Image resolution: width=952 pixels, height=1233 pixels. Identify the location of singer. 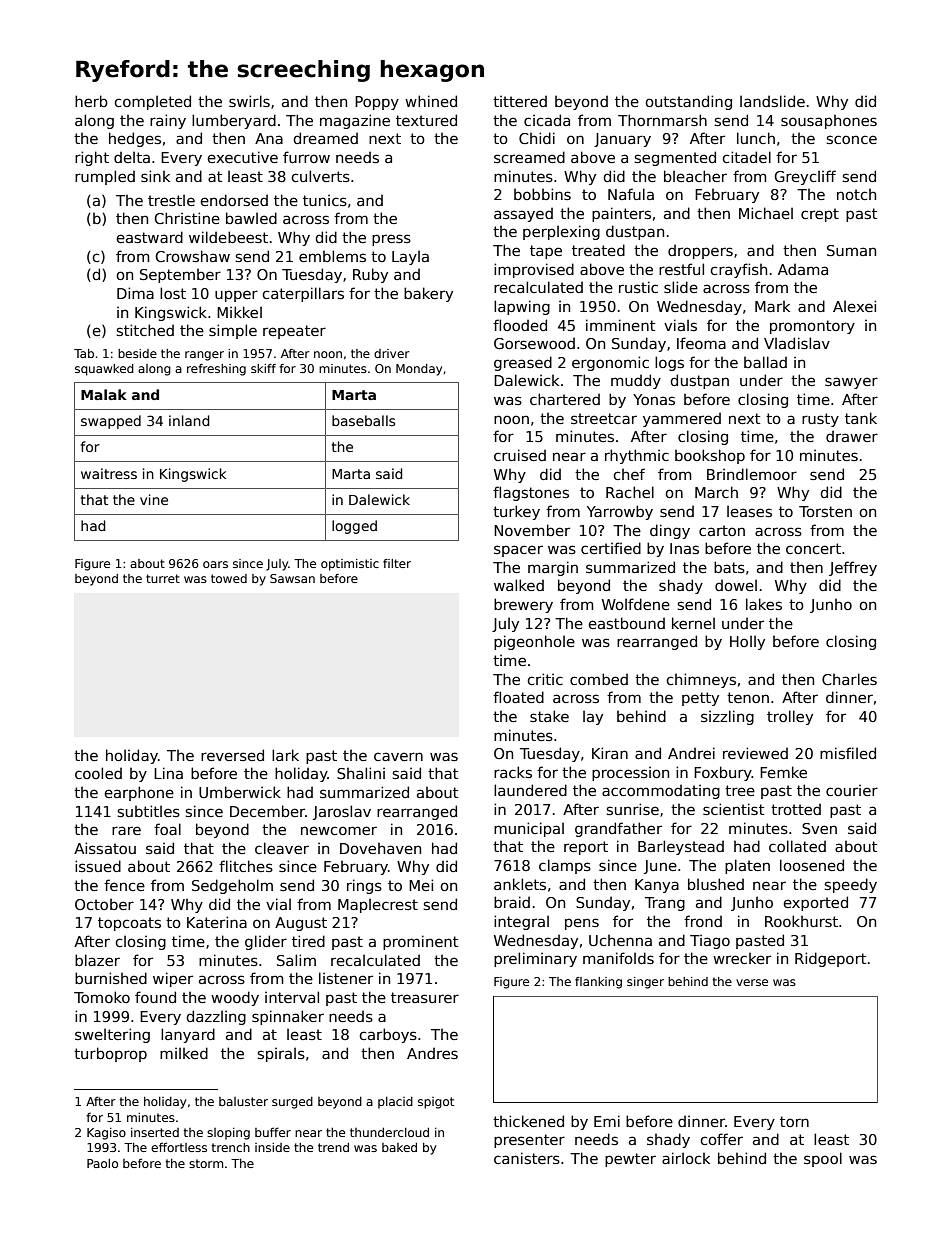
(645, 983).
